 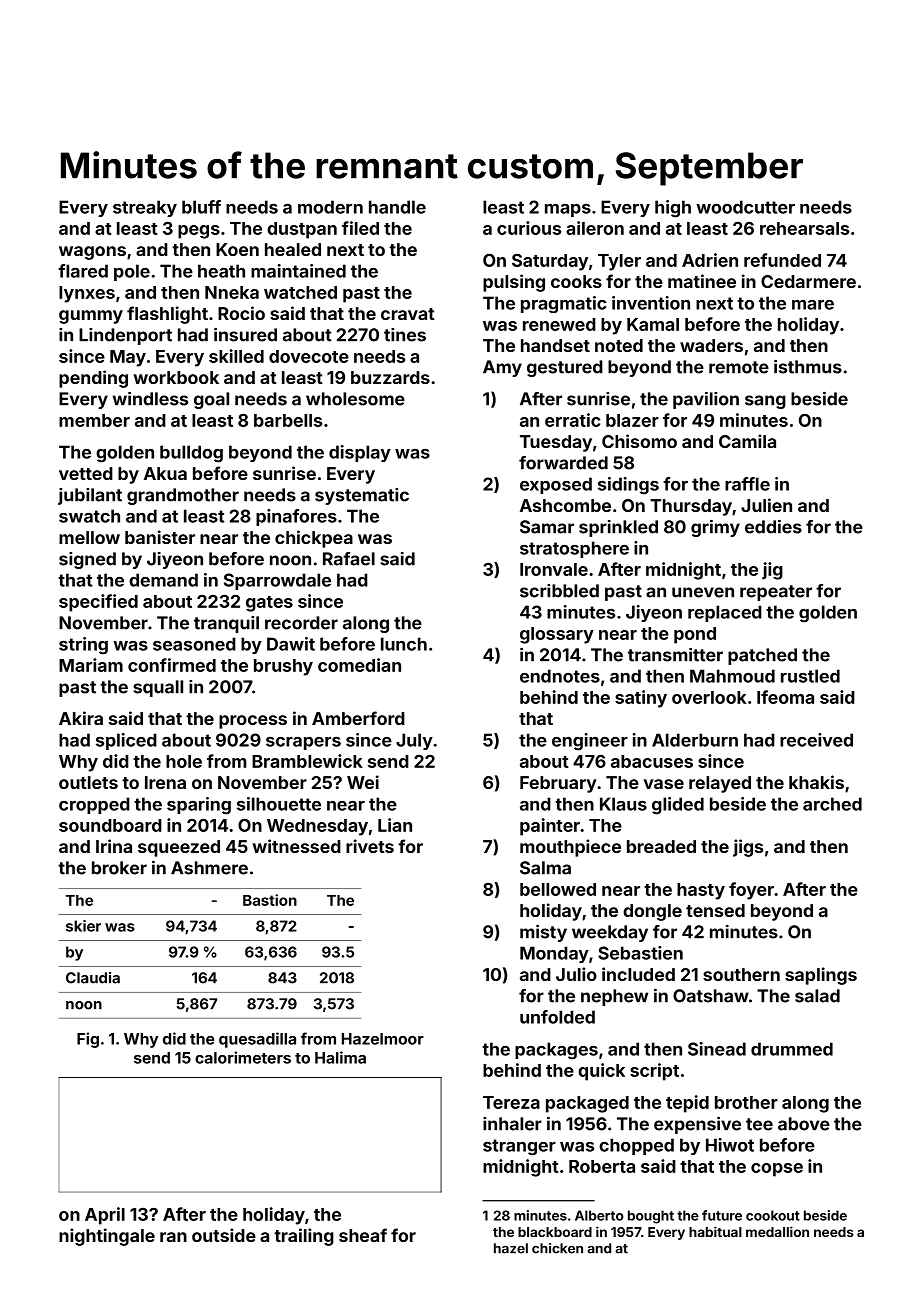 What do you see at coordinates (88, 1040) in the screenshot?
I see `Fig` at bounding box center [88, 1040].
